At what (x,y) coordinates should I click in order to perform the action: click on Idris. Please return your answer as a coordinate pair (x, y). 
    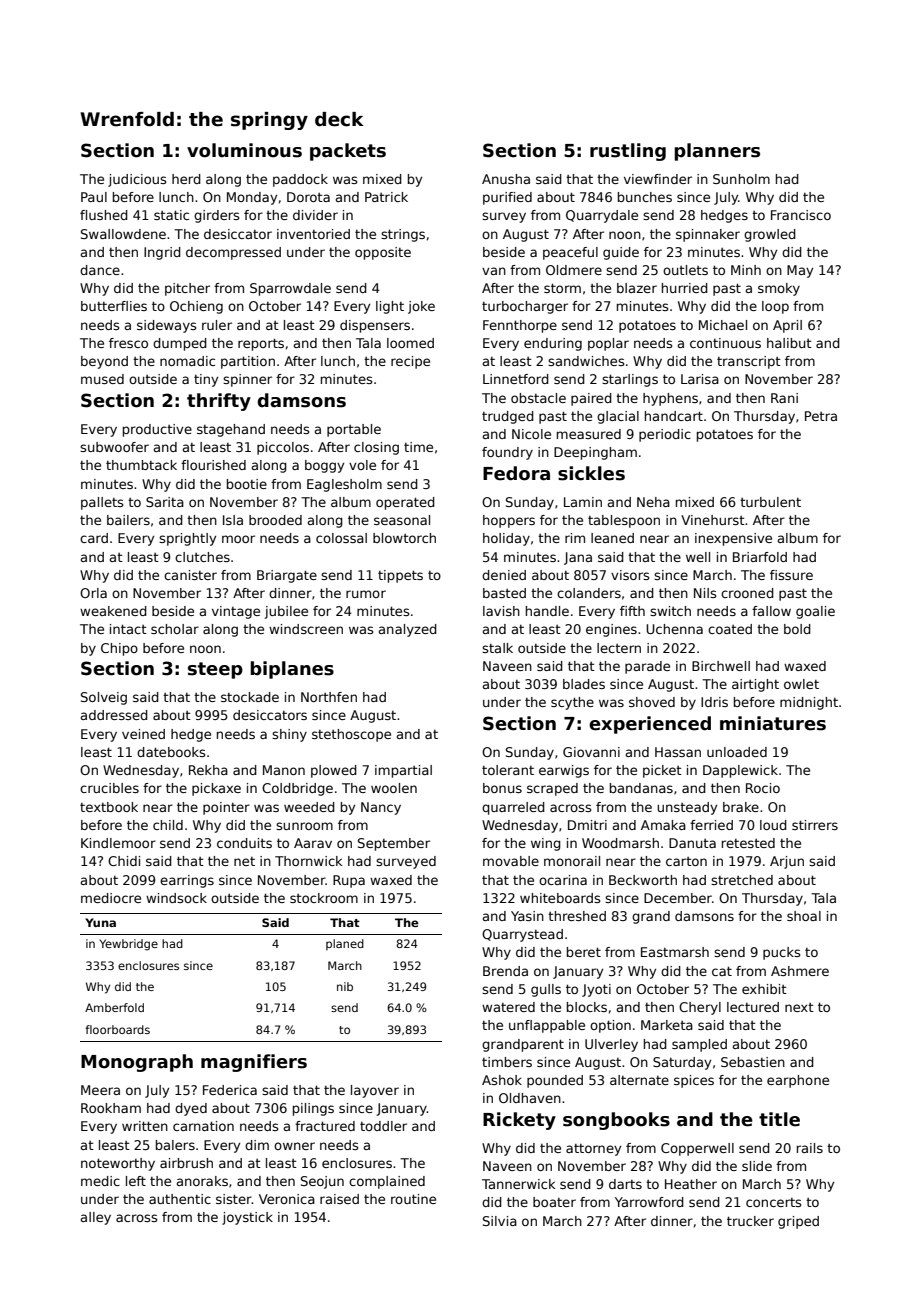
    Looking at the image, I should click on (714, 702).
